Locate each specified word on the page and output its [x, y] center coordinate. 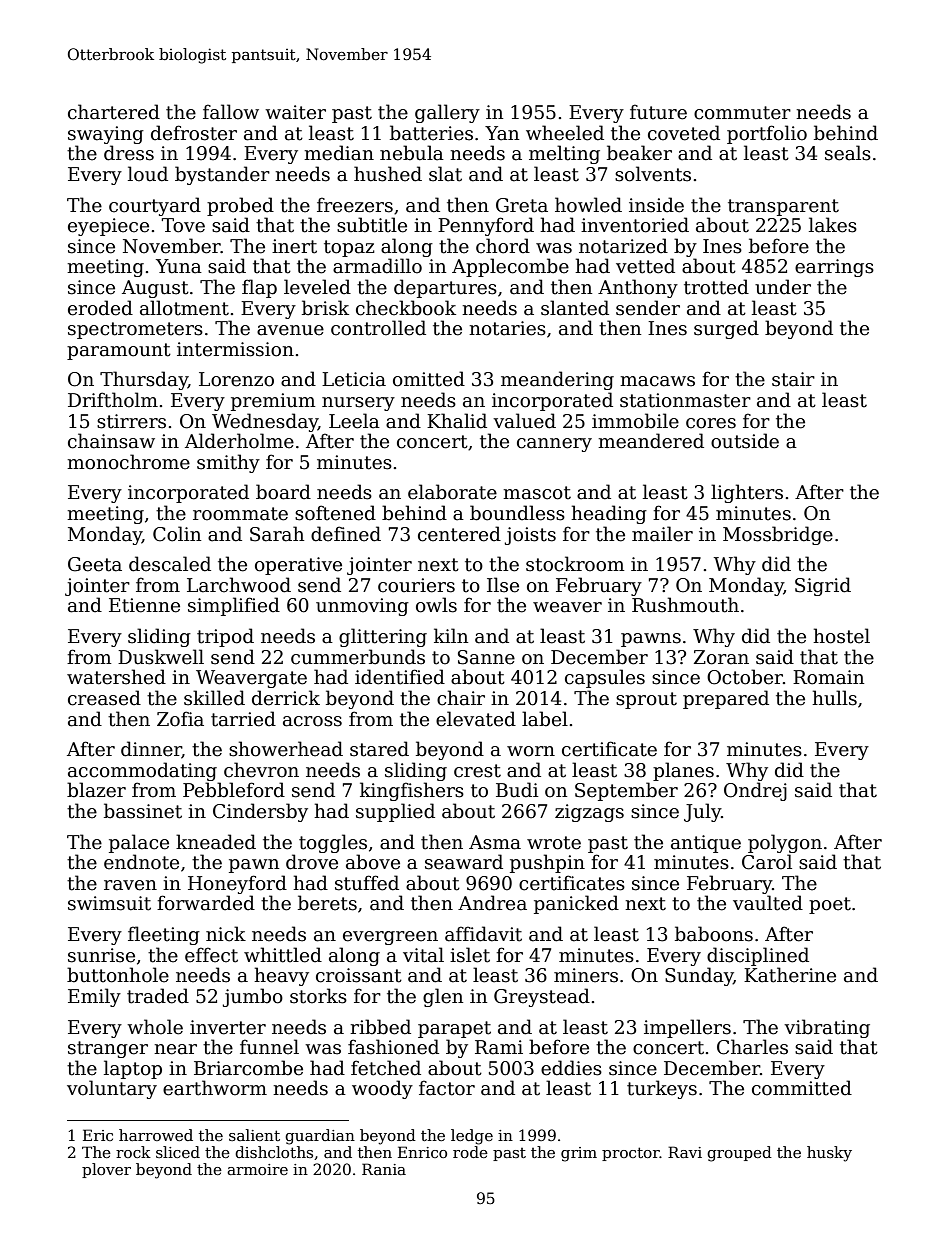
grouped [739, 1154]
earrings [834, 268]
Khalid [457, 421]
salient [254, 1135]
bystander [222, 175]
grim [579, 1154]
